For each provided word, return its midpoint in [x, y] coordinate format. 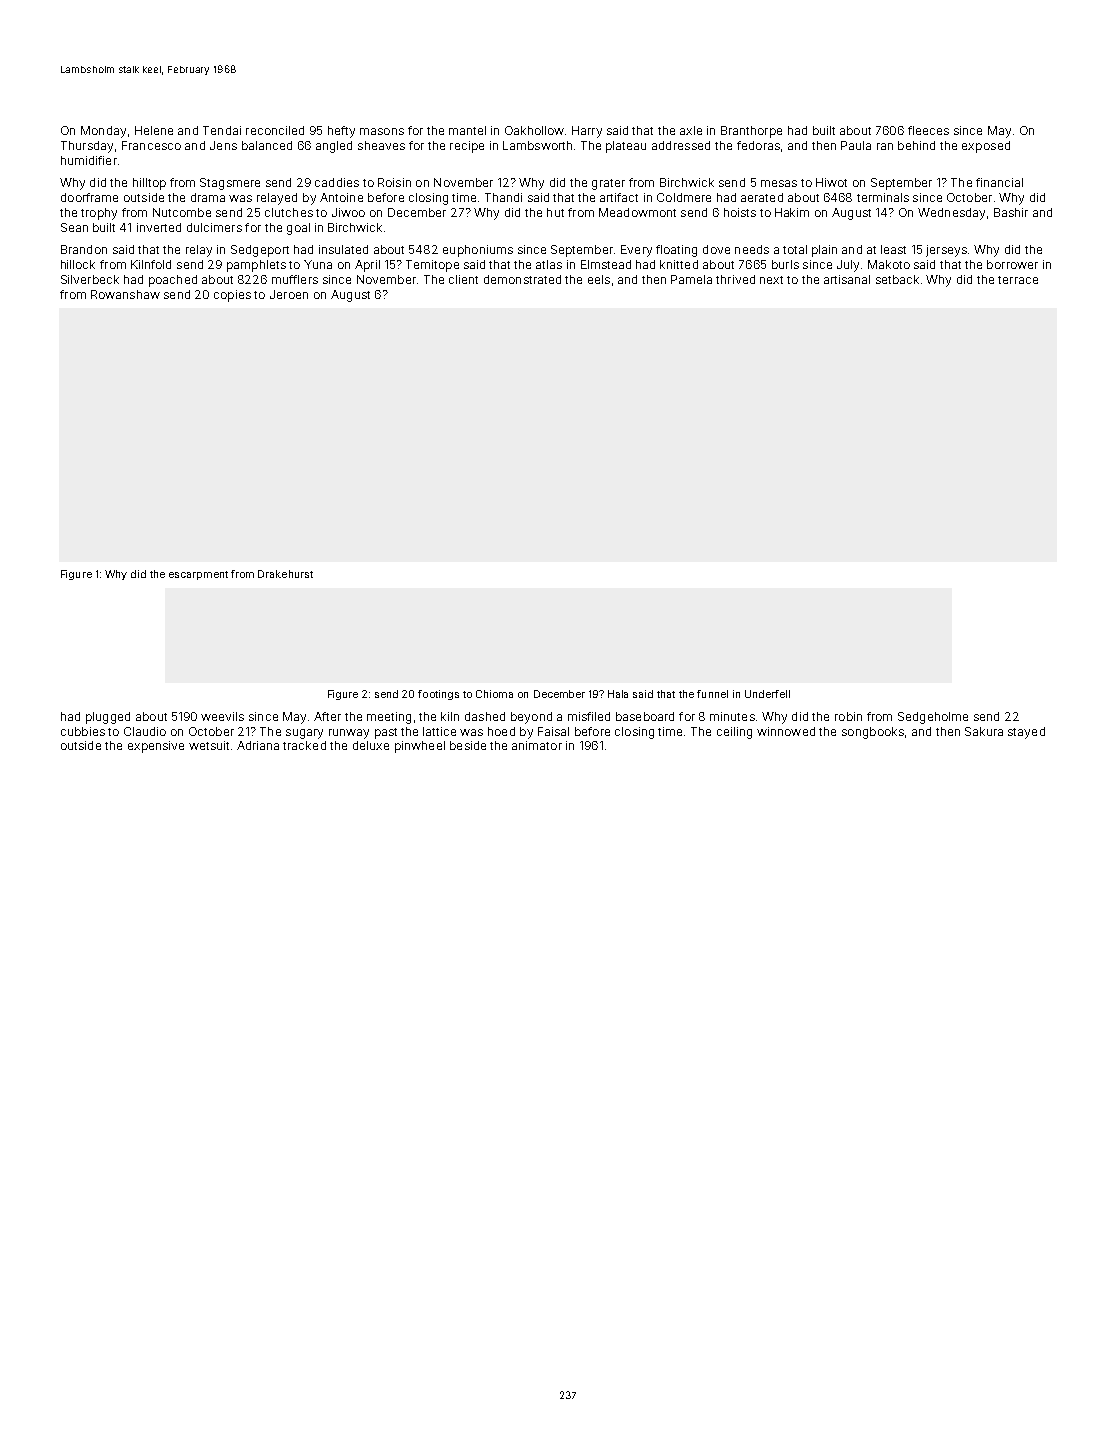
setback [897, 279]
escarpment [198, 575]
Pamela [691, 279]
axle [691, 130]
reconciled [275, 130]
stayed [1026, 733]
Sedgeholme [933, 718]
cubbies [83, 731]
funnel [712, 694]
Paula [856, 145]
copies [232, 296]
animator [537, 745]
